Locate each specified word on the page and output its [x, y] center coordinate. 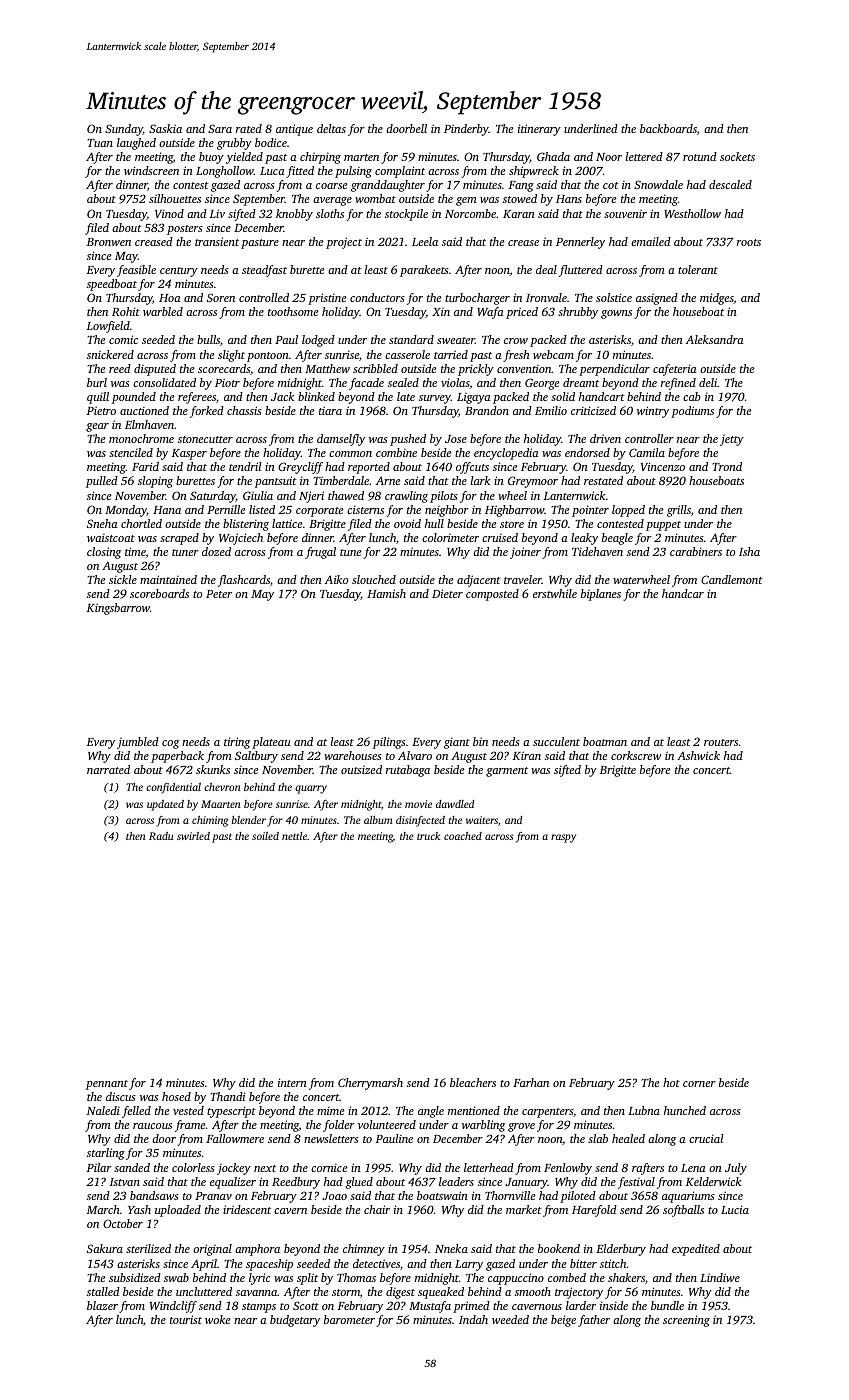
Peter [219, 594]
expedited [696, 1250]
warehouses [353, 755]
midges [717, 299]
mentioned [474, 1110]
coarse [331, 186]
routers [721, 742]
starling [106, 1154]
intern [292, 1082]
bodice [271, 142]
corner [699, 1084]
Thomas [356, 1277]
